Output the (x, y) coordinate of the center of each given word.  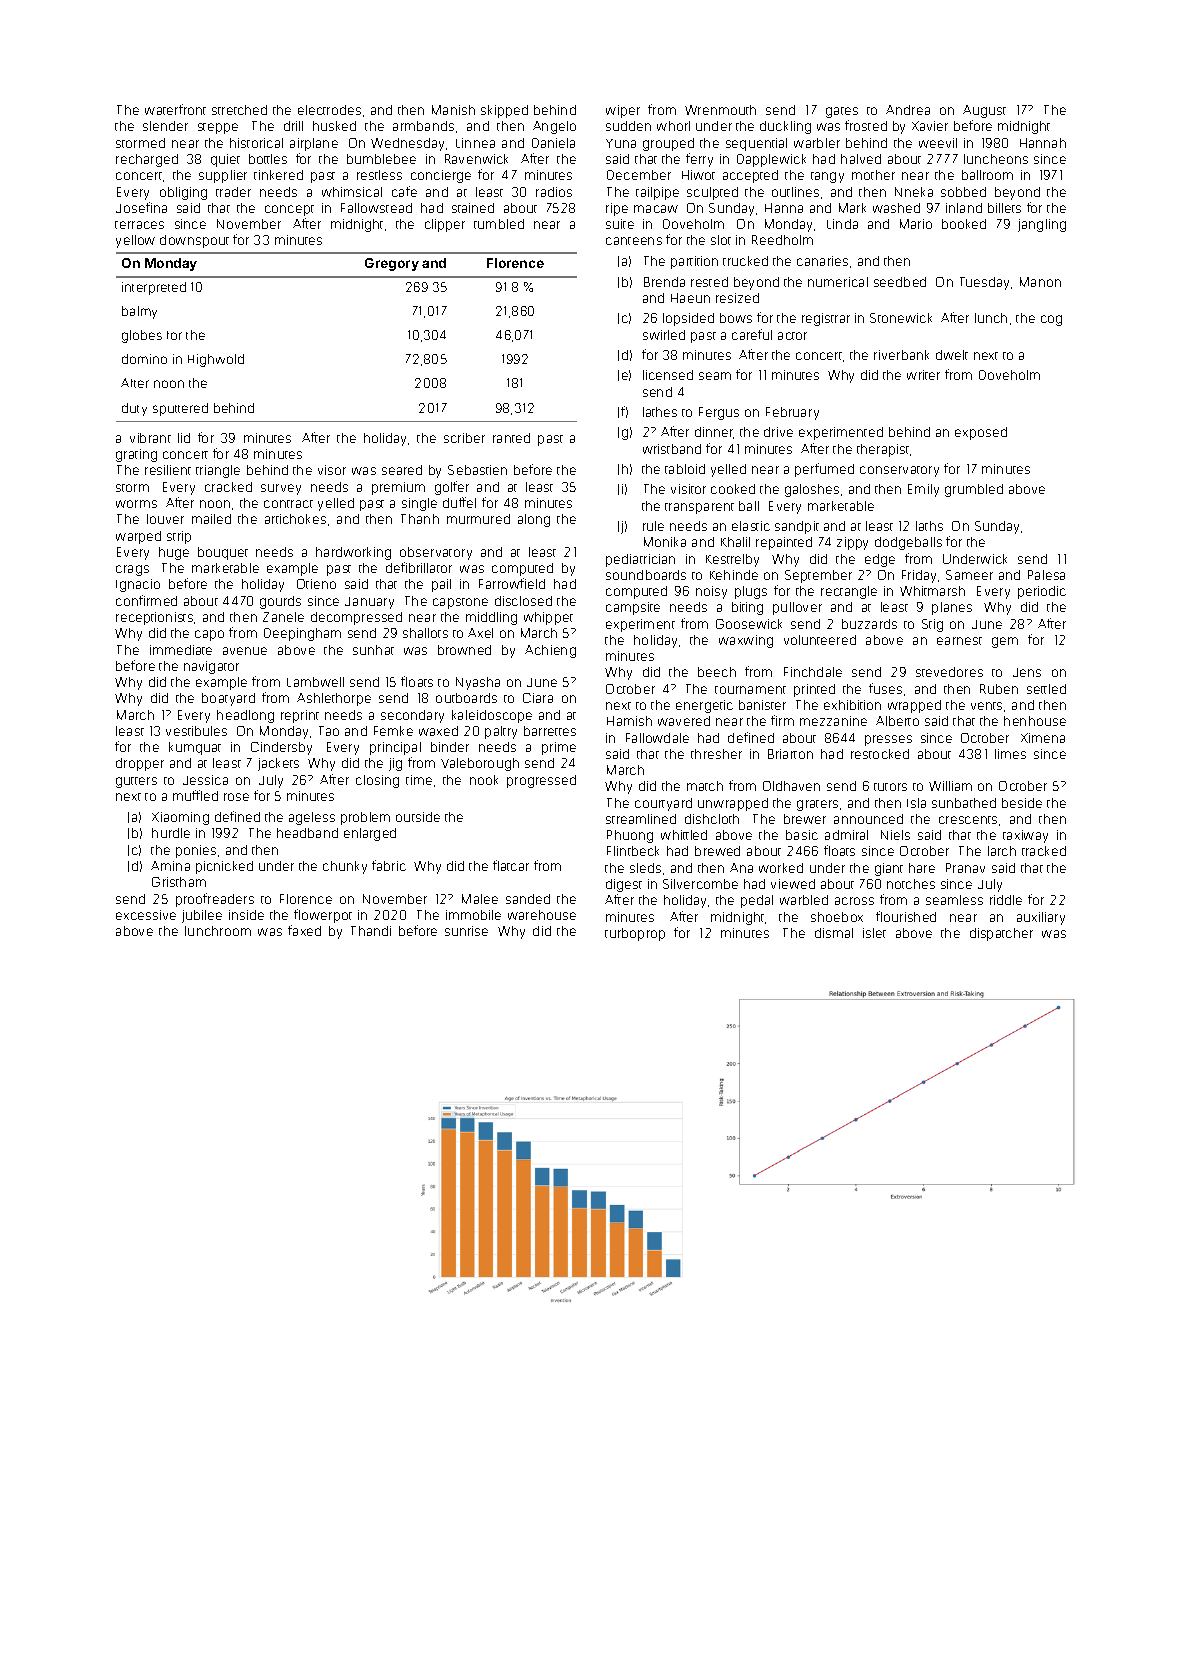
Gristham (179, 882)
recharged (147, 160)
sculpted (712, 193)
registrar (826, 319)
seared (402, 470)
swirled (664, 335)
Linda (842, 224)
